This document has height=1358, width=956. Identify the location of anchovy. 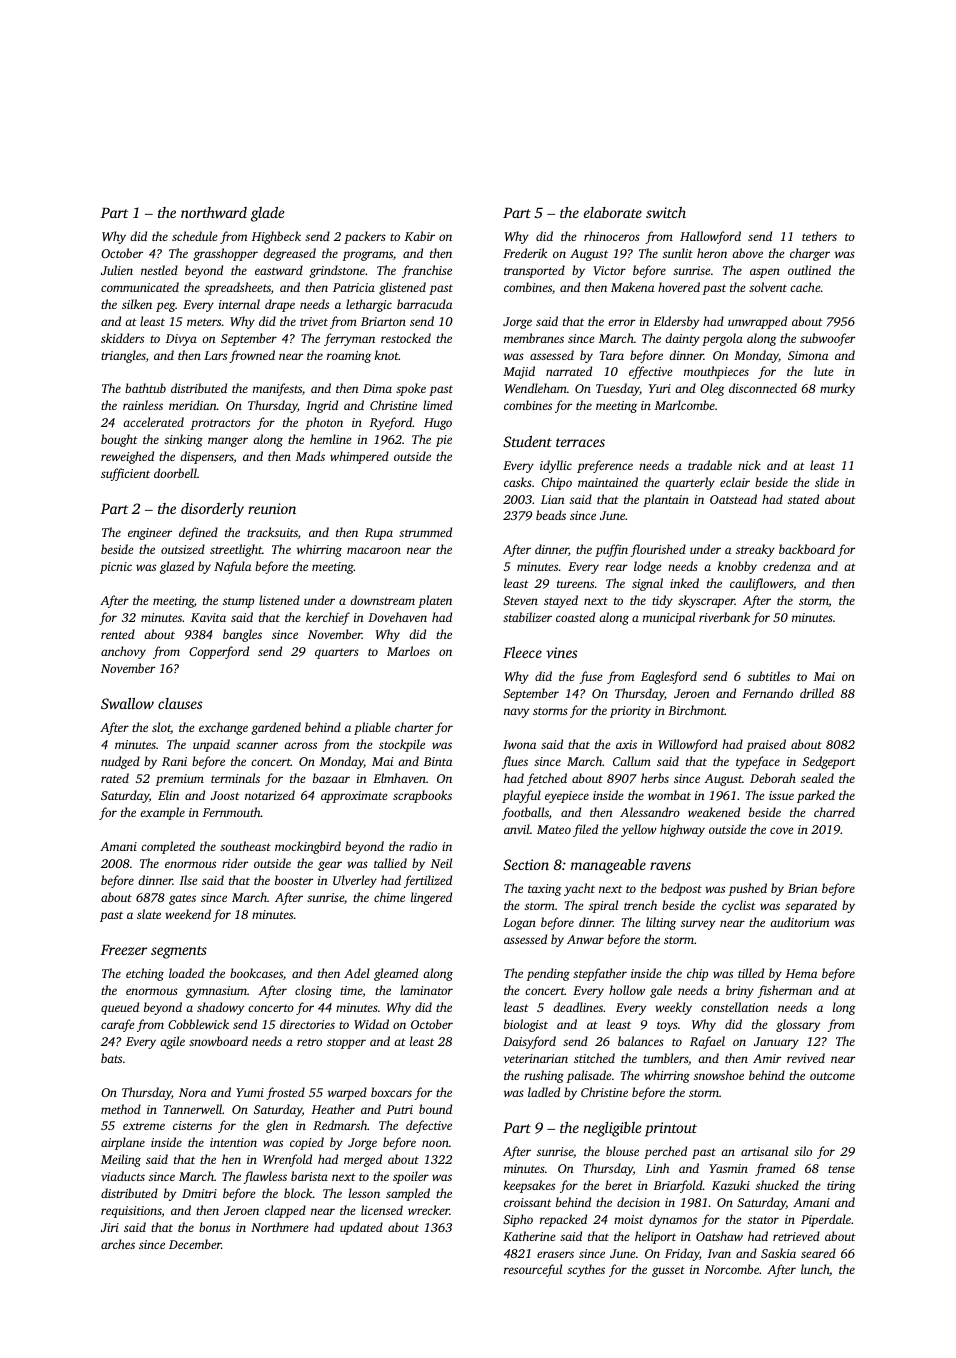
(123, 652).
